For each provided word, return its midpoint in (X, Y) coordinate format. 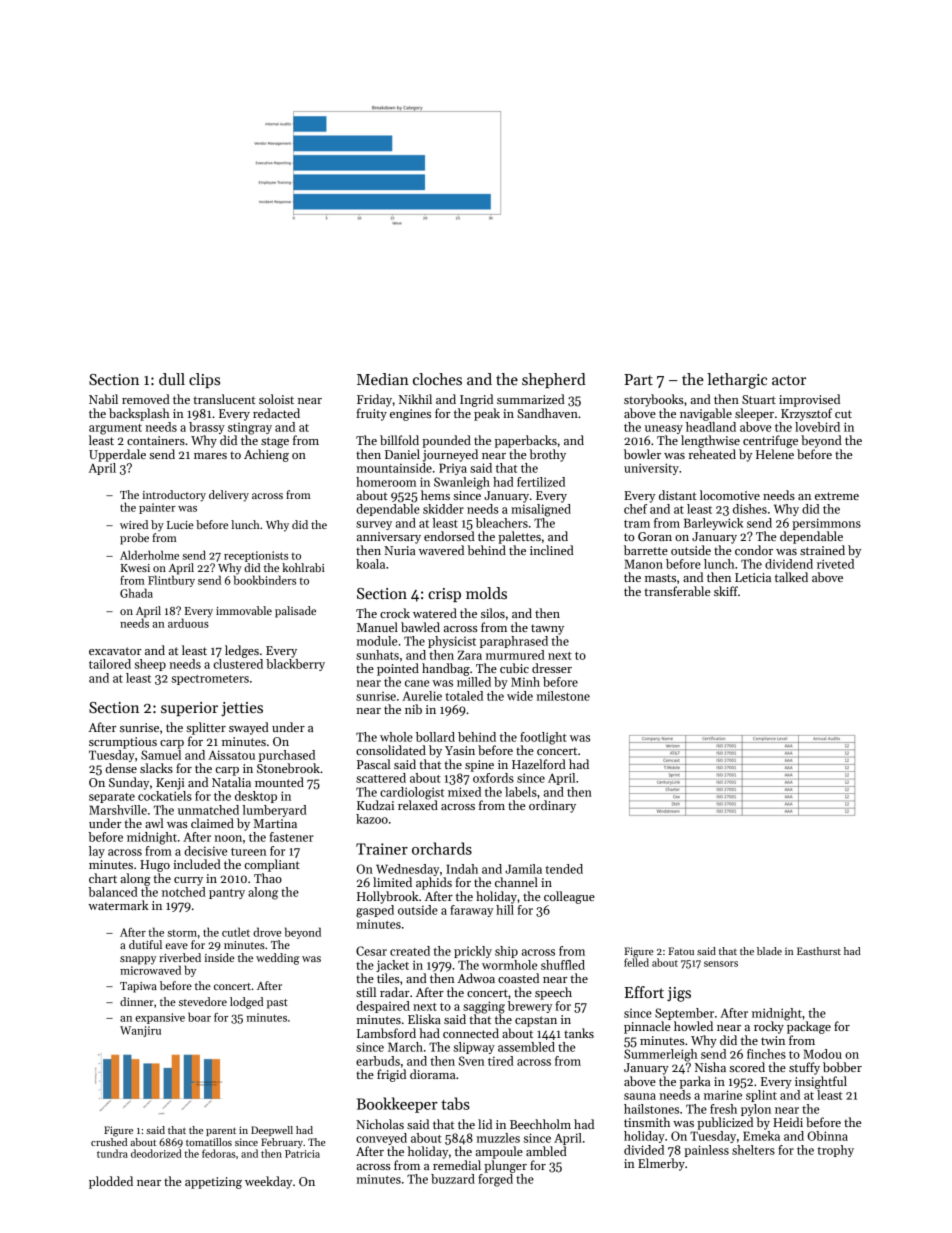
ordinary (552, 806)
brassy (207, 428)
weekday (268, 1182)
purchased (287, 756)
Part (638, 379)
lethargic (737, 381)
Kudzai (375, 805)
